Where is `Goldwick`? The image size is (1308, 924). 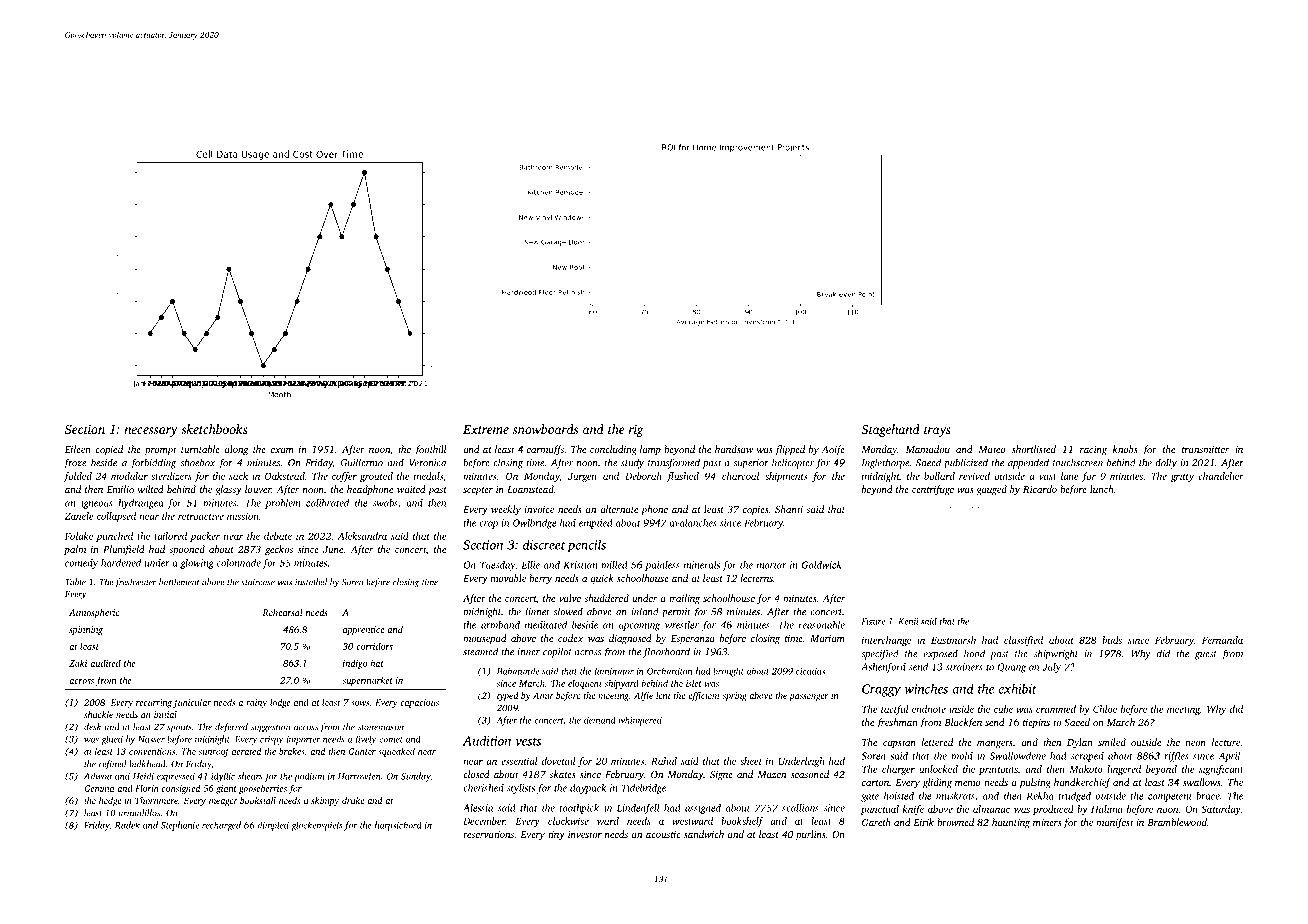 Goldwick is located at coordinates (822, 565).
